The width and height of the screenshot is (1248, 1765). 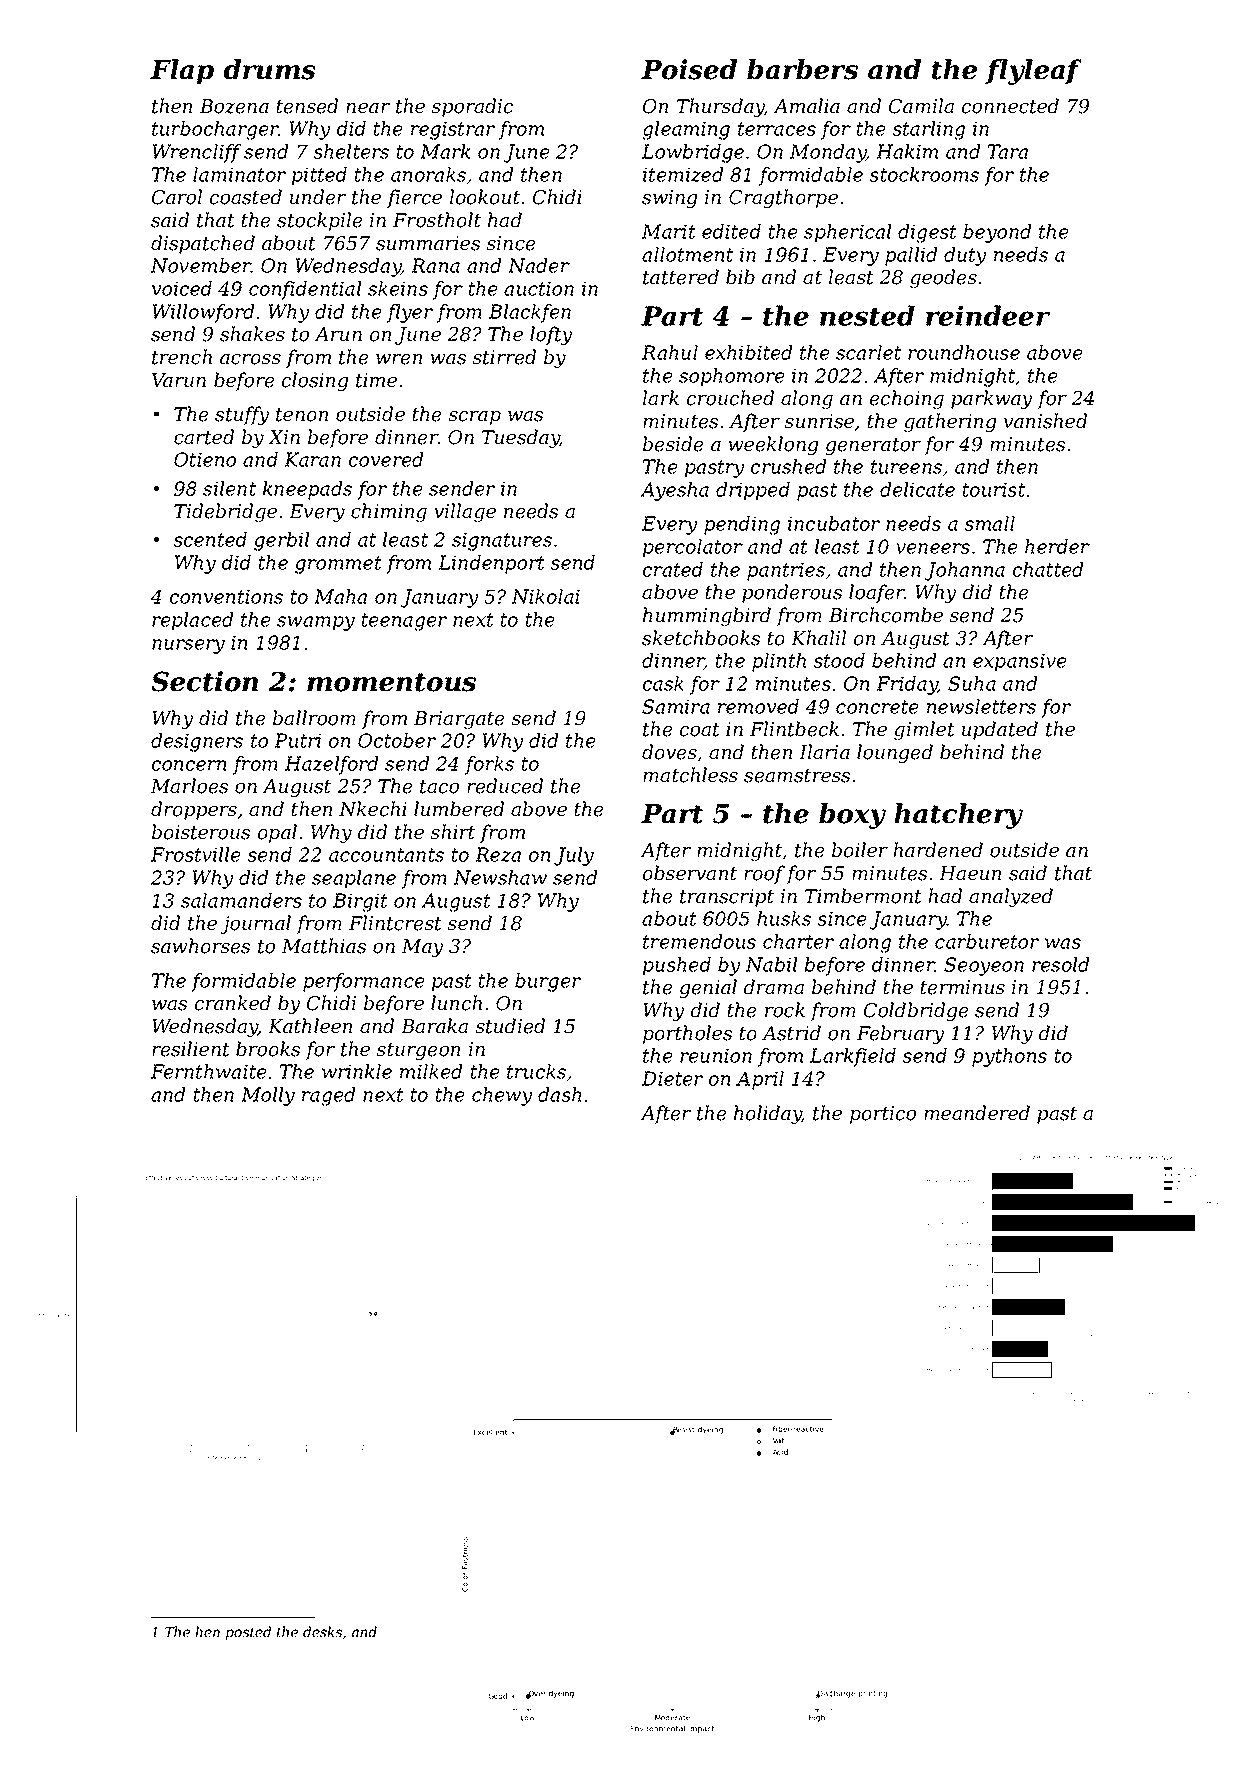 What do you see at coordinates (689, 69) in the screenshot?
I see `Poised` at bounding box center [689, 69].
